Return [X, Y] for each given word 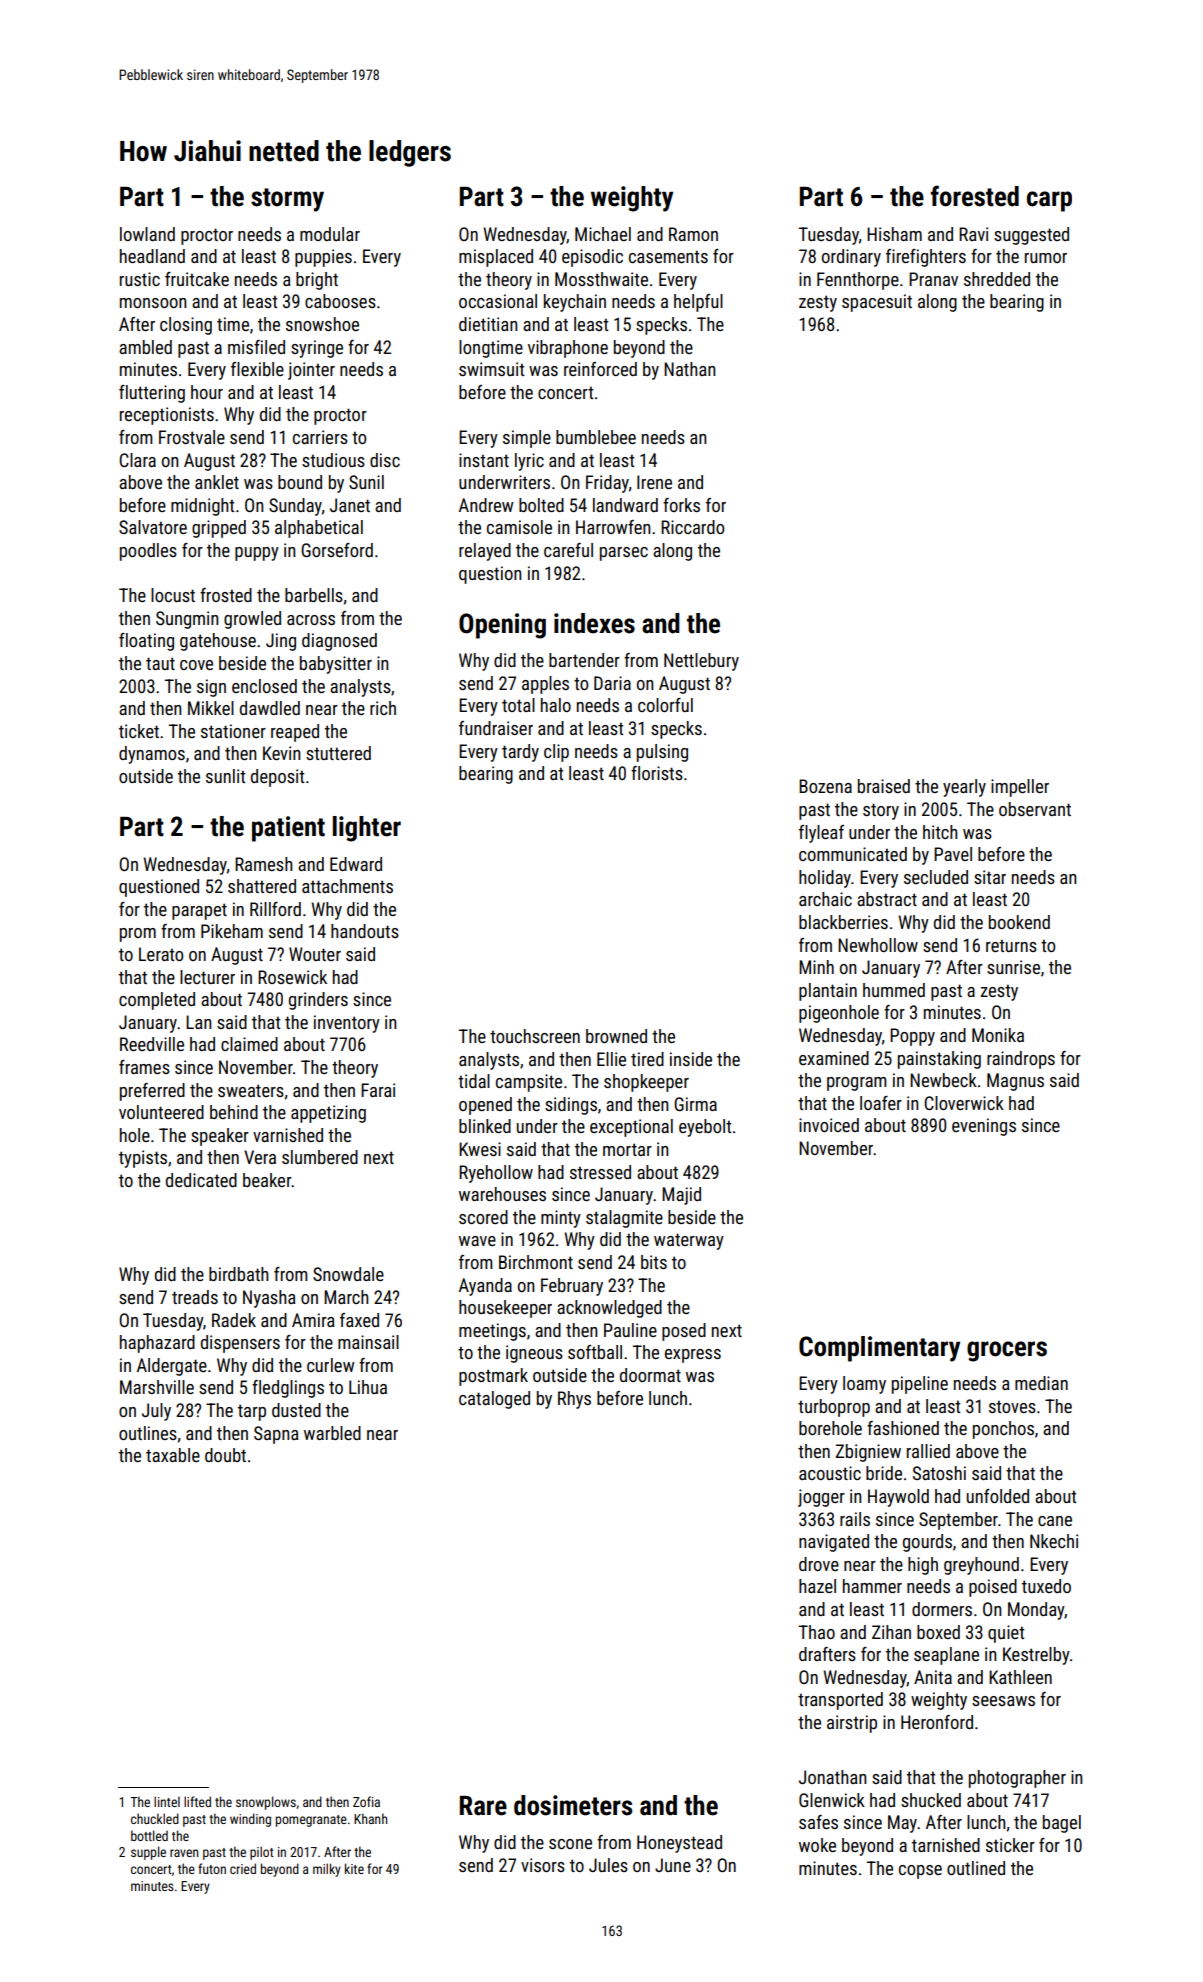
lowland [147, 234]
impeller [1020, 788]
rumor [1046, 258]
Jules [608, 1865]
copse [920, 1872]
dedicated [201, 1180]
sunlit [225, 776]
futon [212, 1868]
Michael [603, 234]
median [1041, 1383]
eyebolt [705, 1128]
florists [657, 773]
